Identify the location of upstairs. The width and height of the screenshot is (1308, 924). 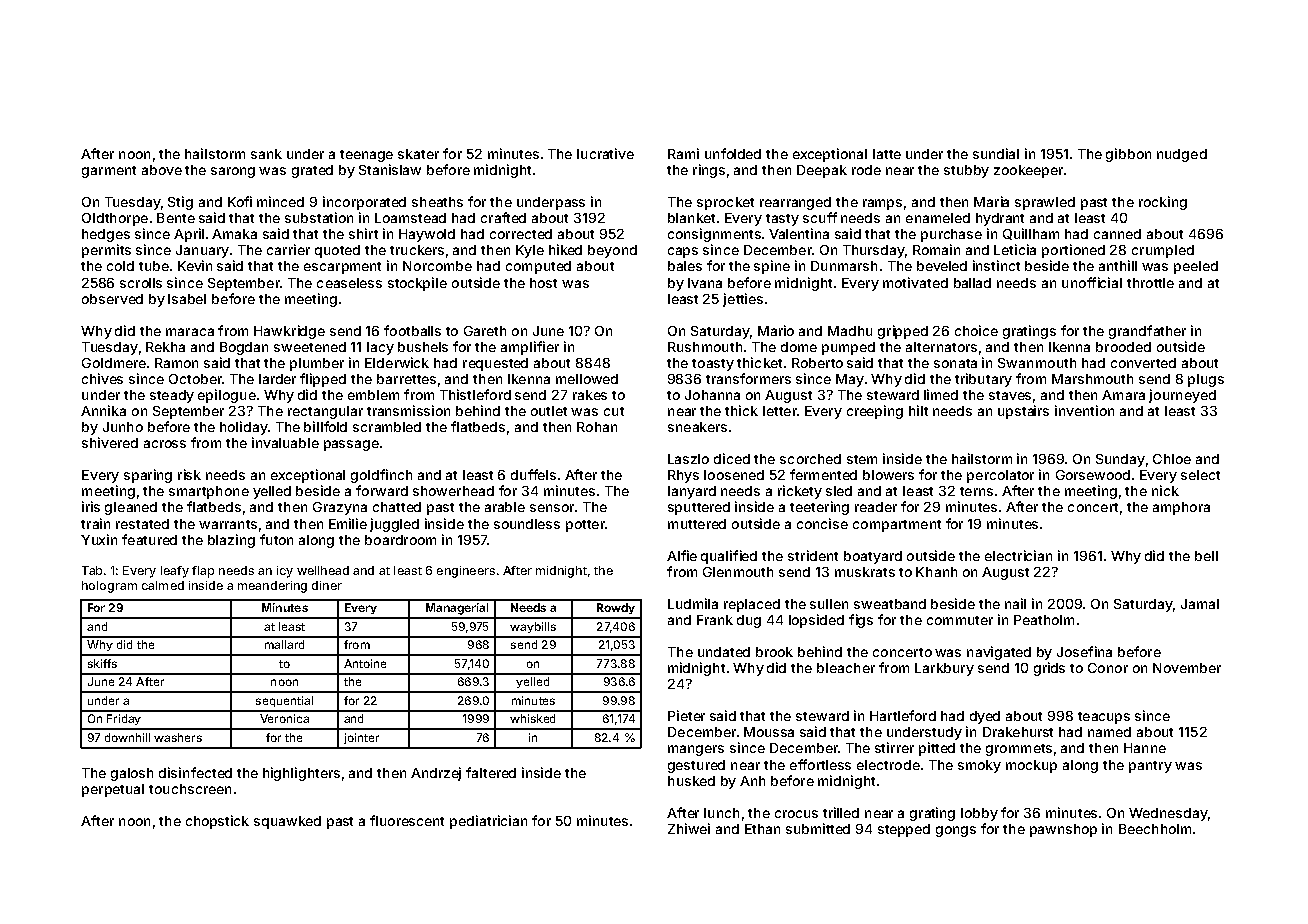
(1023, 412).
